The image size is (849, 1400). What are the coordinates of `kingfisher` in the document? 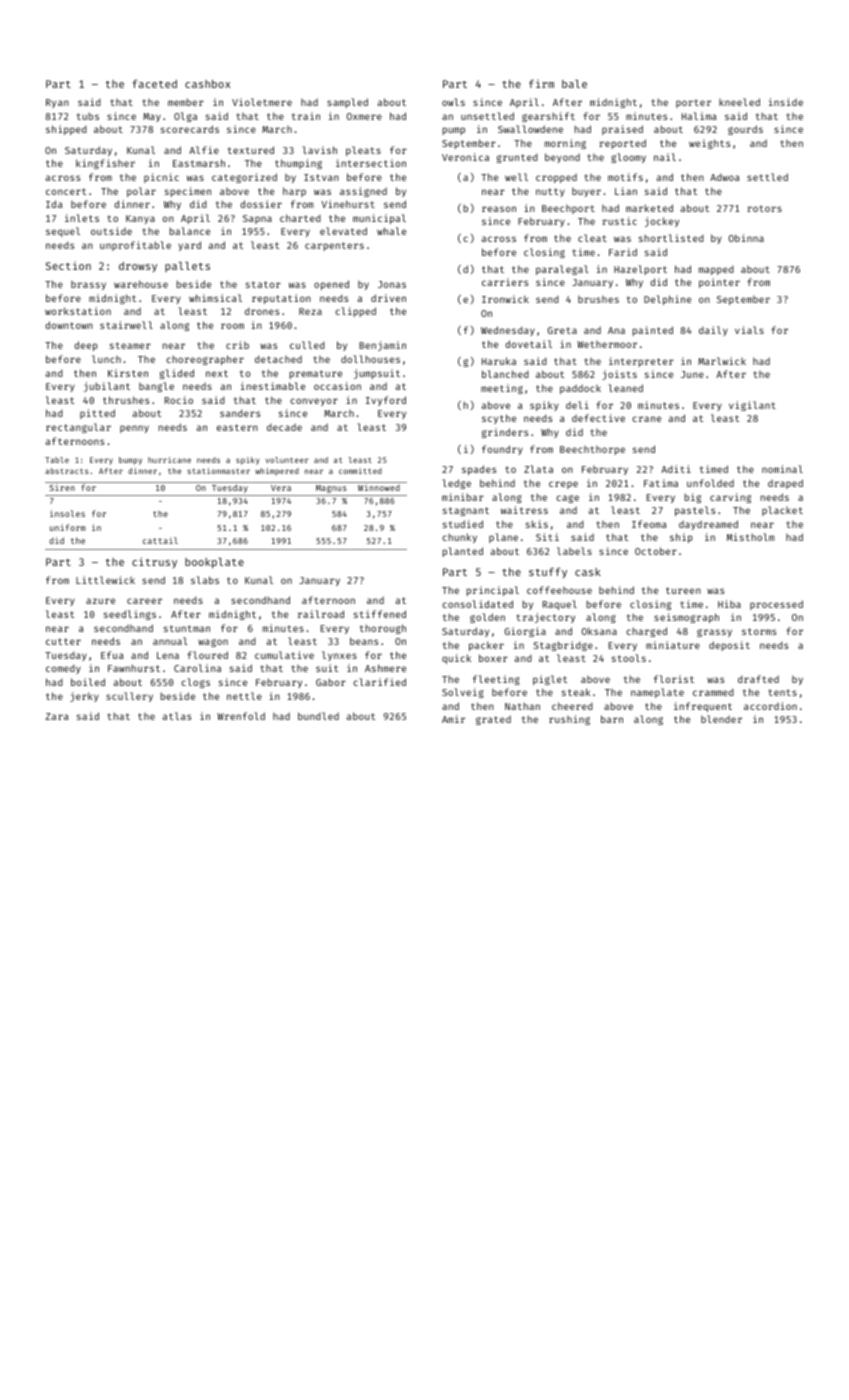 It's located at (105, 164).
